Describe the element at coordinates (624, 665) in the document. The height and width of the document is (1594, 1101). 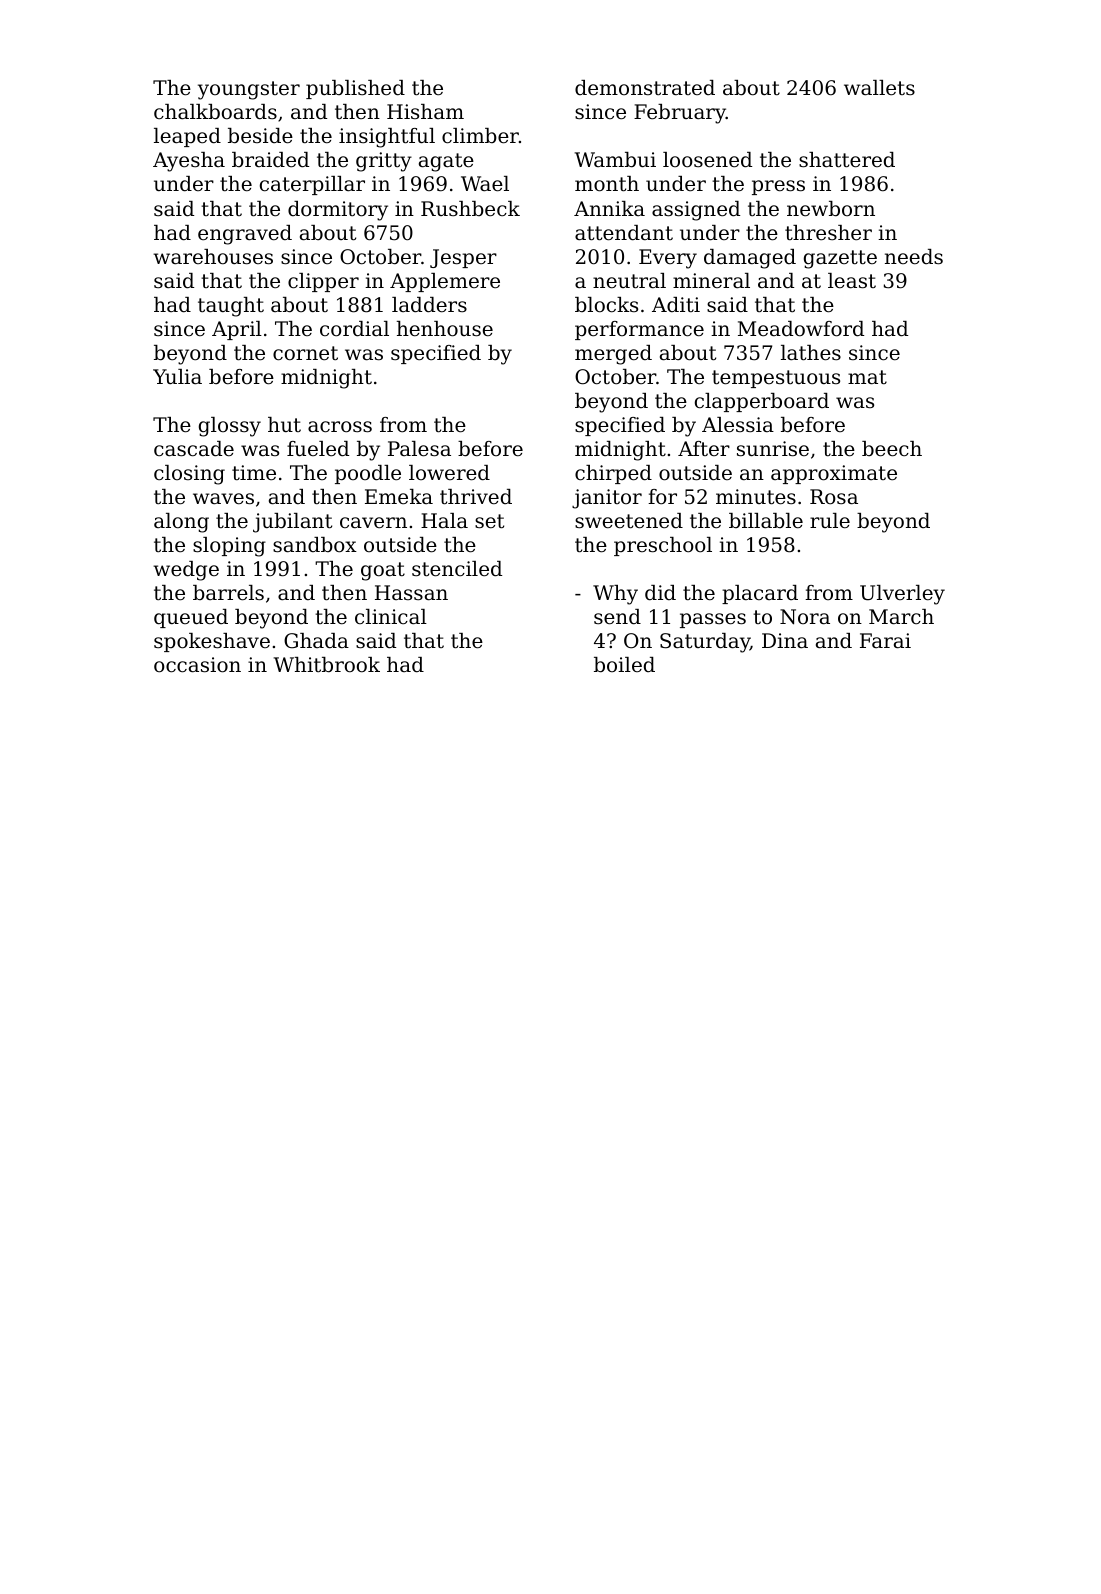
I see `boiled` at that location.
